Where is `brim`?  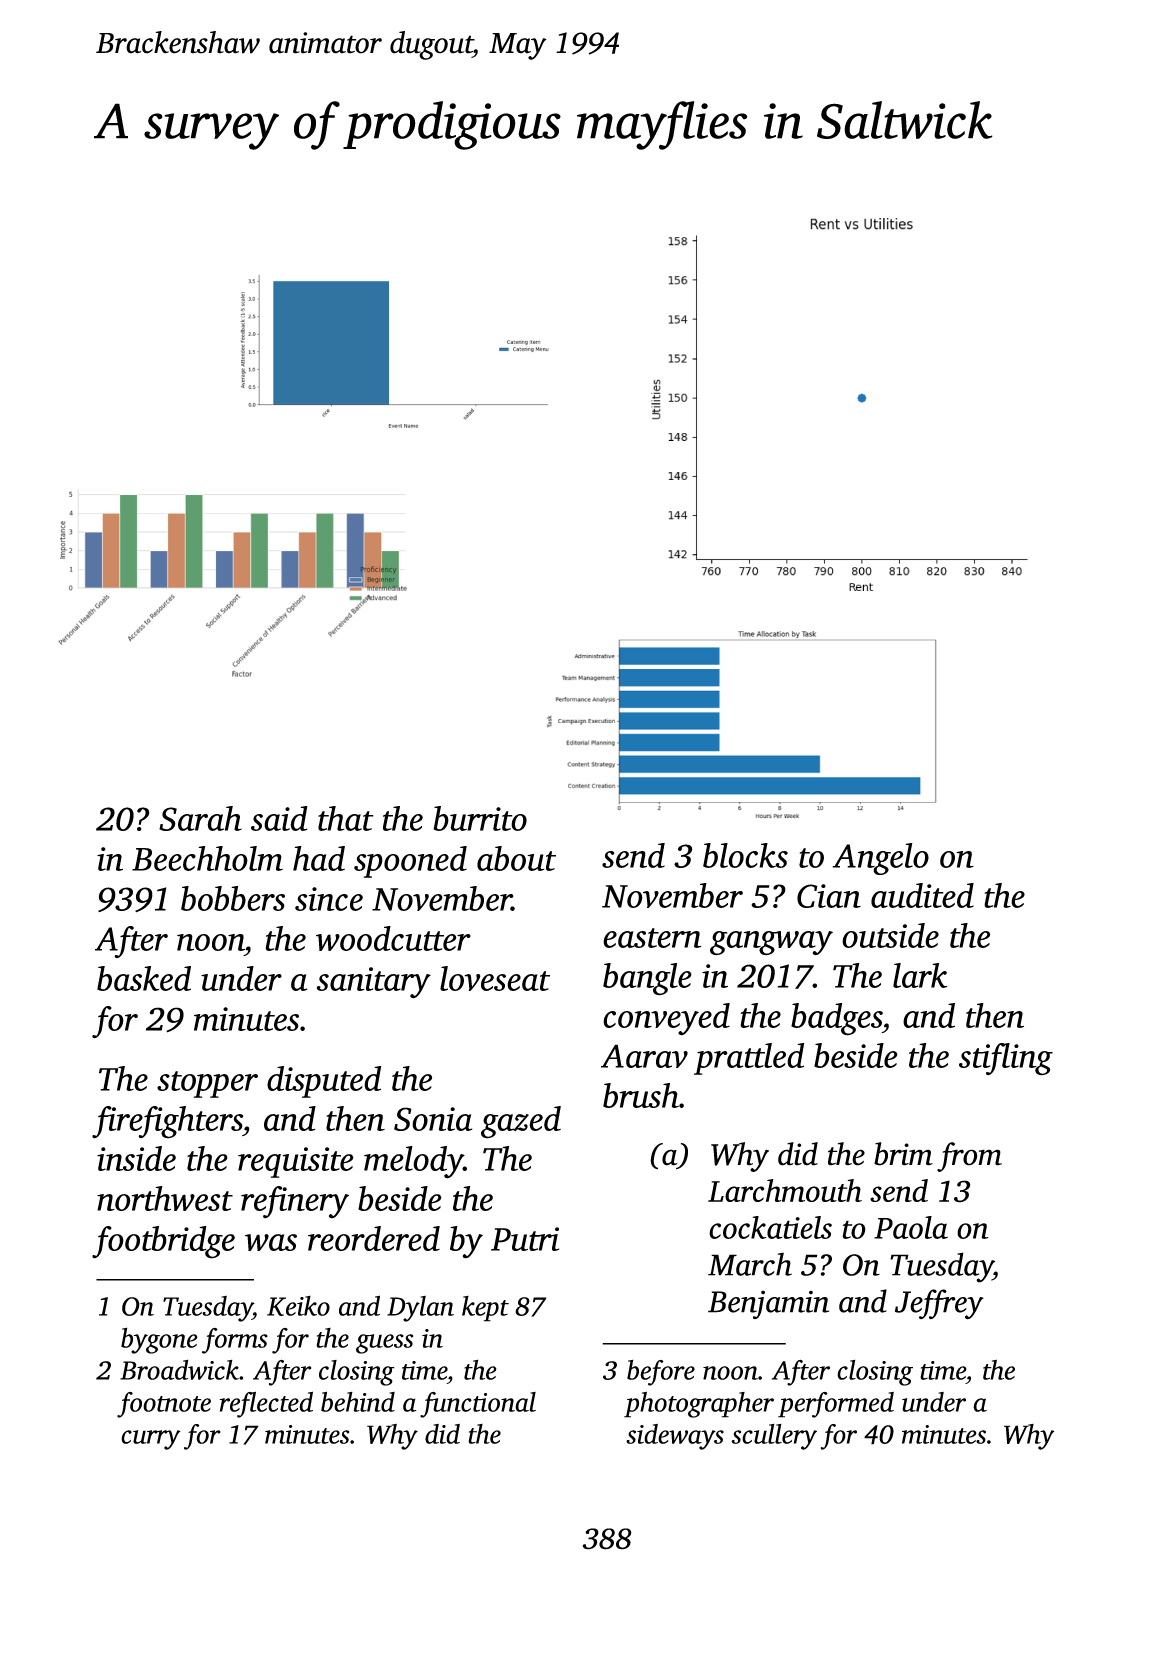 brim is located at coordinates (903, 1154).
